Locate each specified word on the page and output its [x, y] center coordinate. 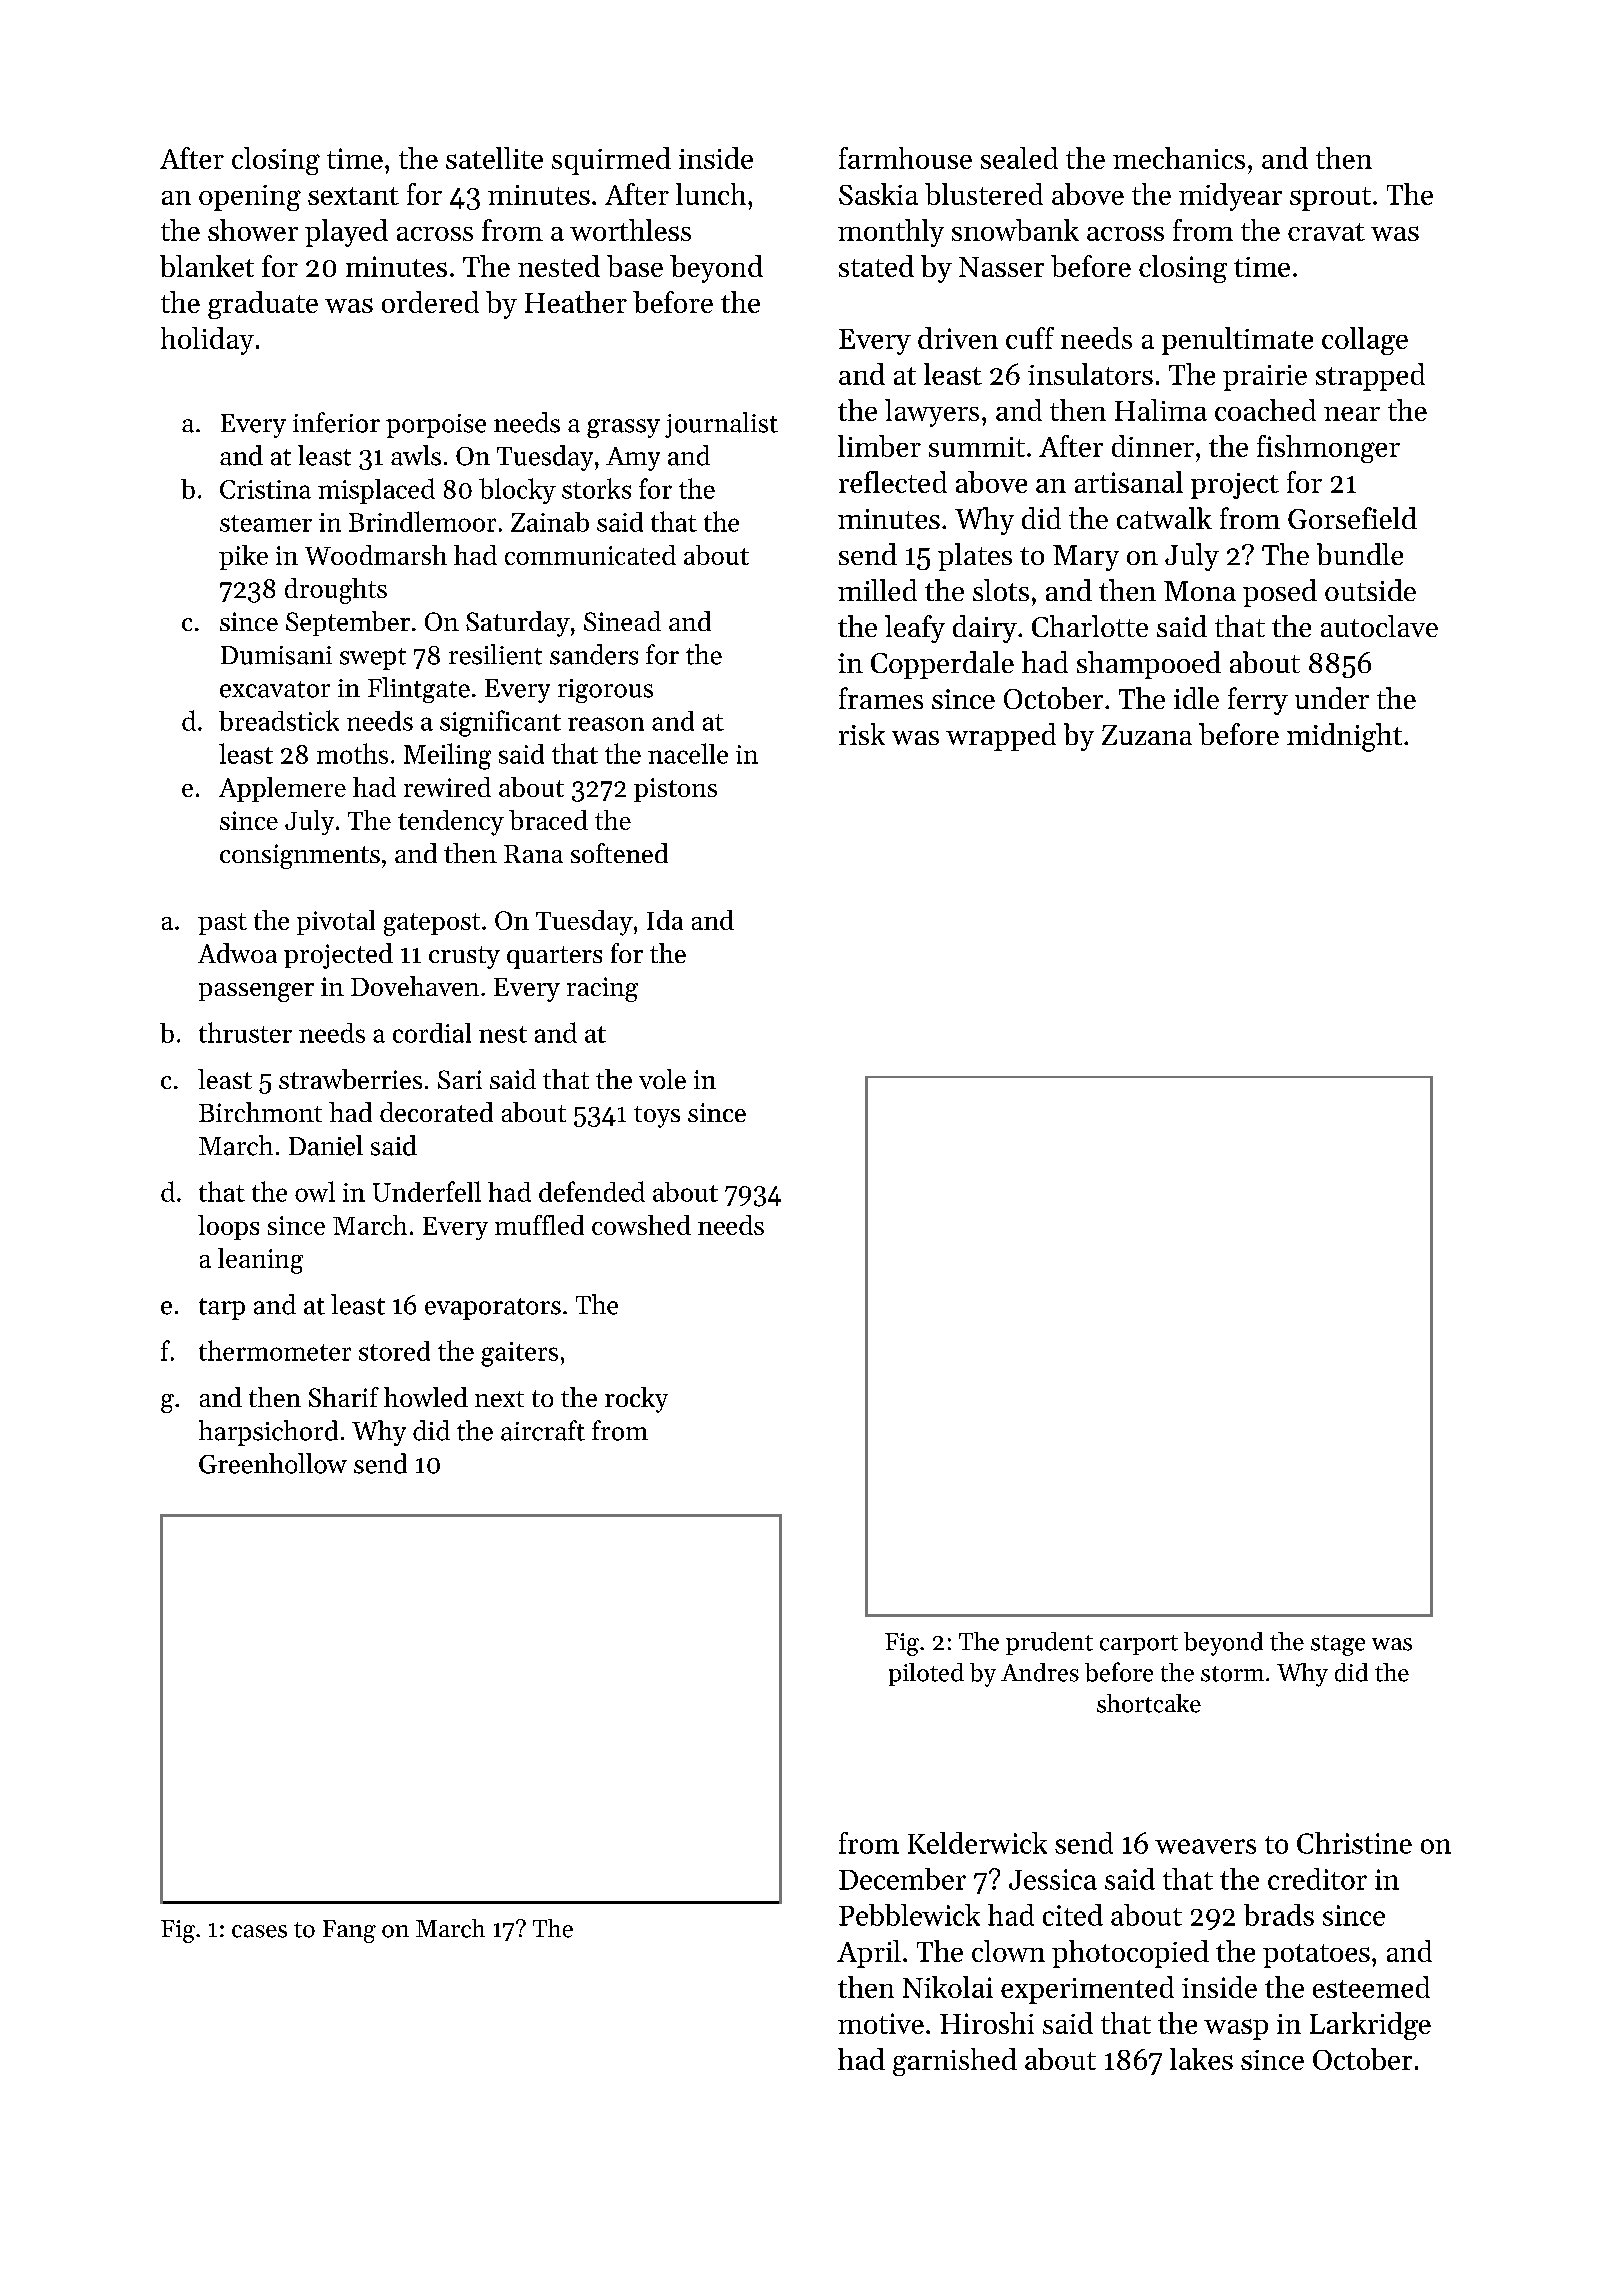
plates [975, 557]
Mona [1200, 591]
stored [394, 1351]
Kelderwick [977, 1843]
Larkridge [1370, 2026]
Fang [349, 1931]
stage [1338, 1645]
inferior [336, 422]
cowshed [641, 1225]
